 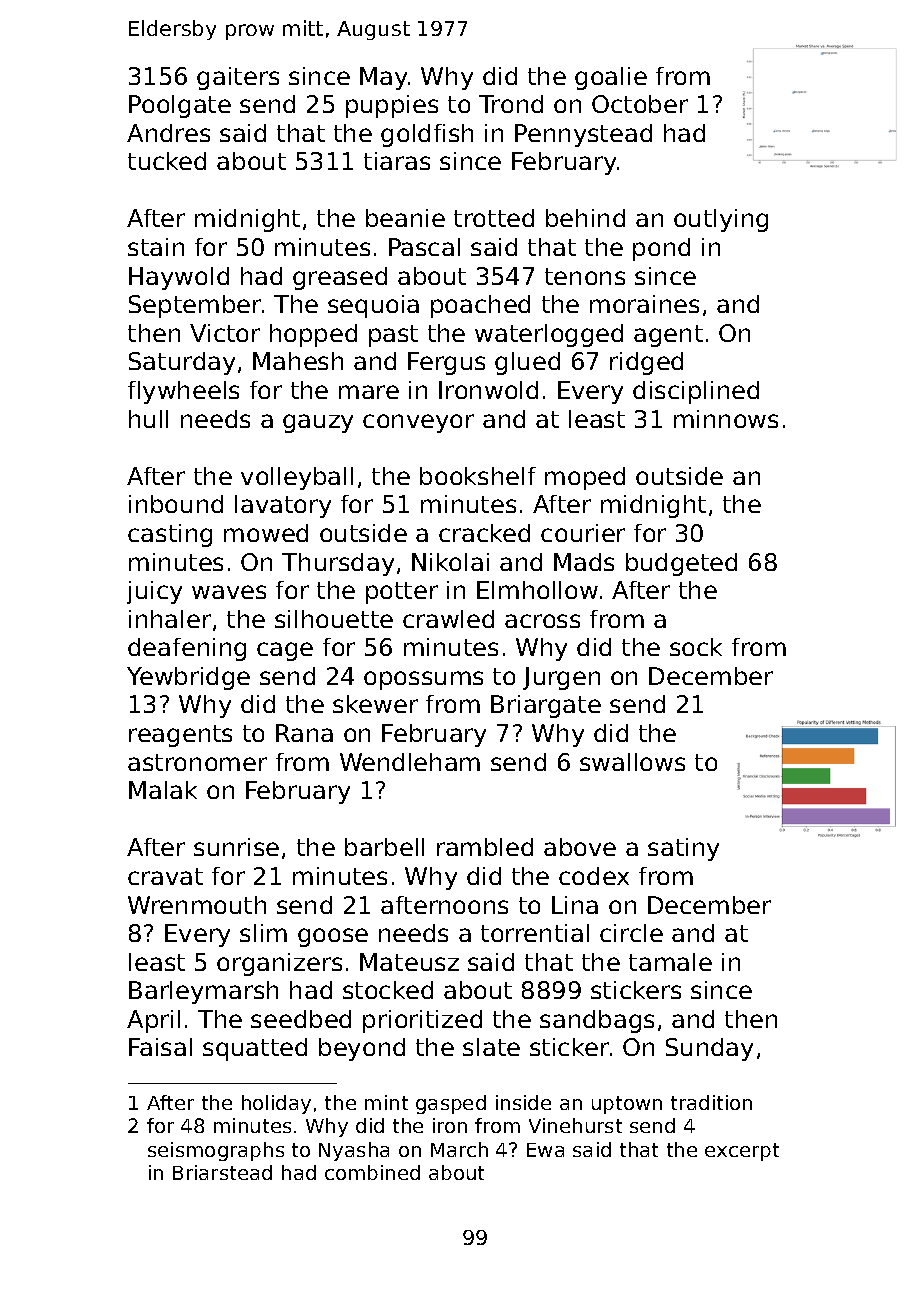 What do you see at coordinates (283, 506) in the screenshot?
I see `lavatory` at bounding box center [283, 506].
